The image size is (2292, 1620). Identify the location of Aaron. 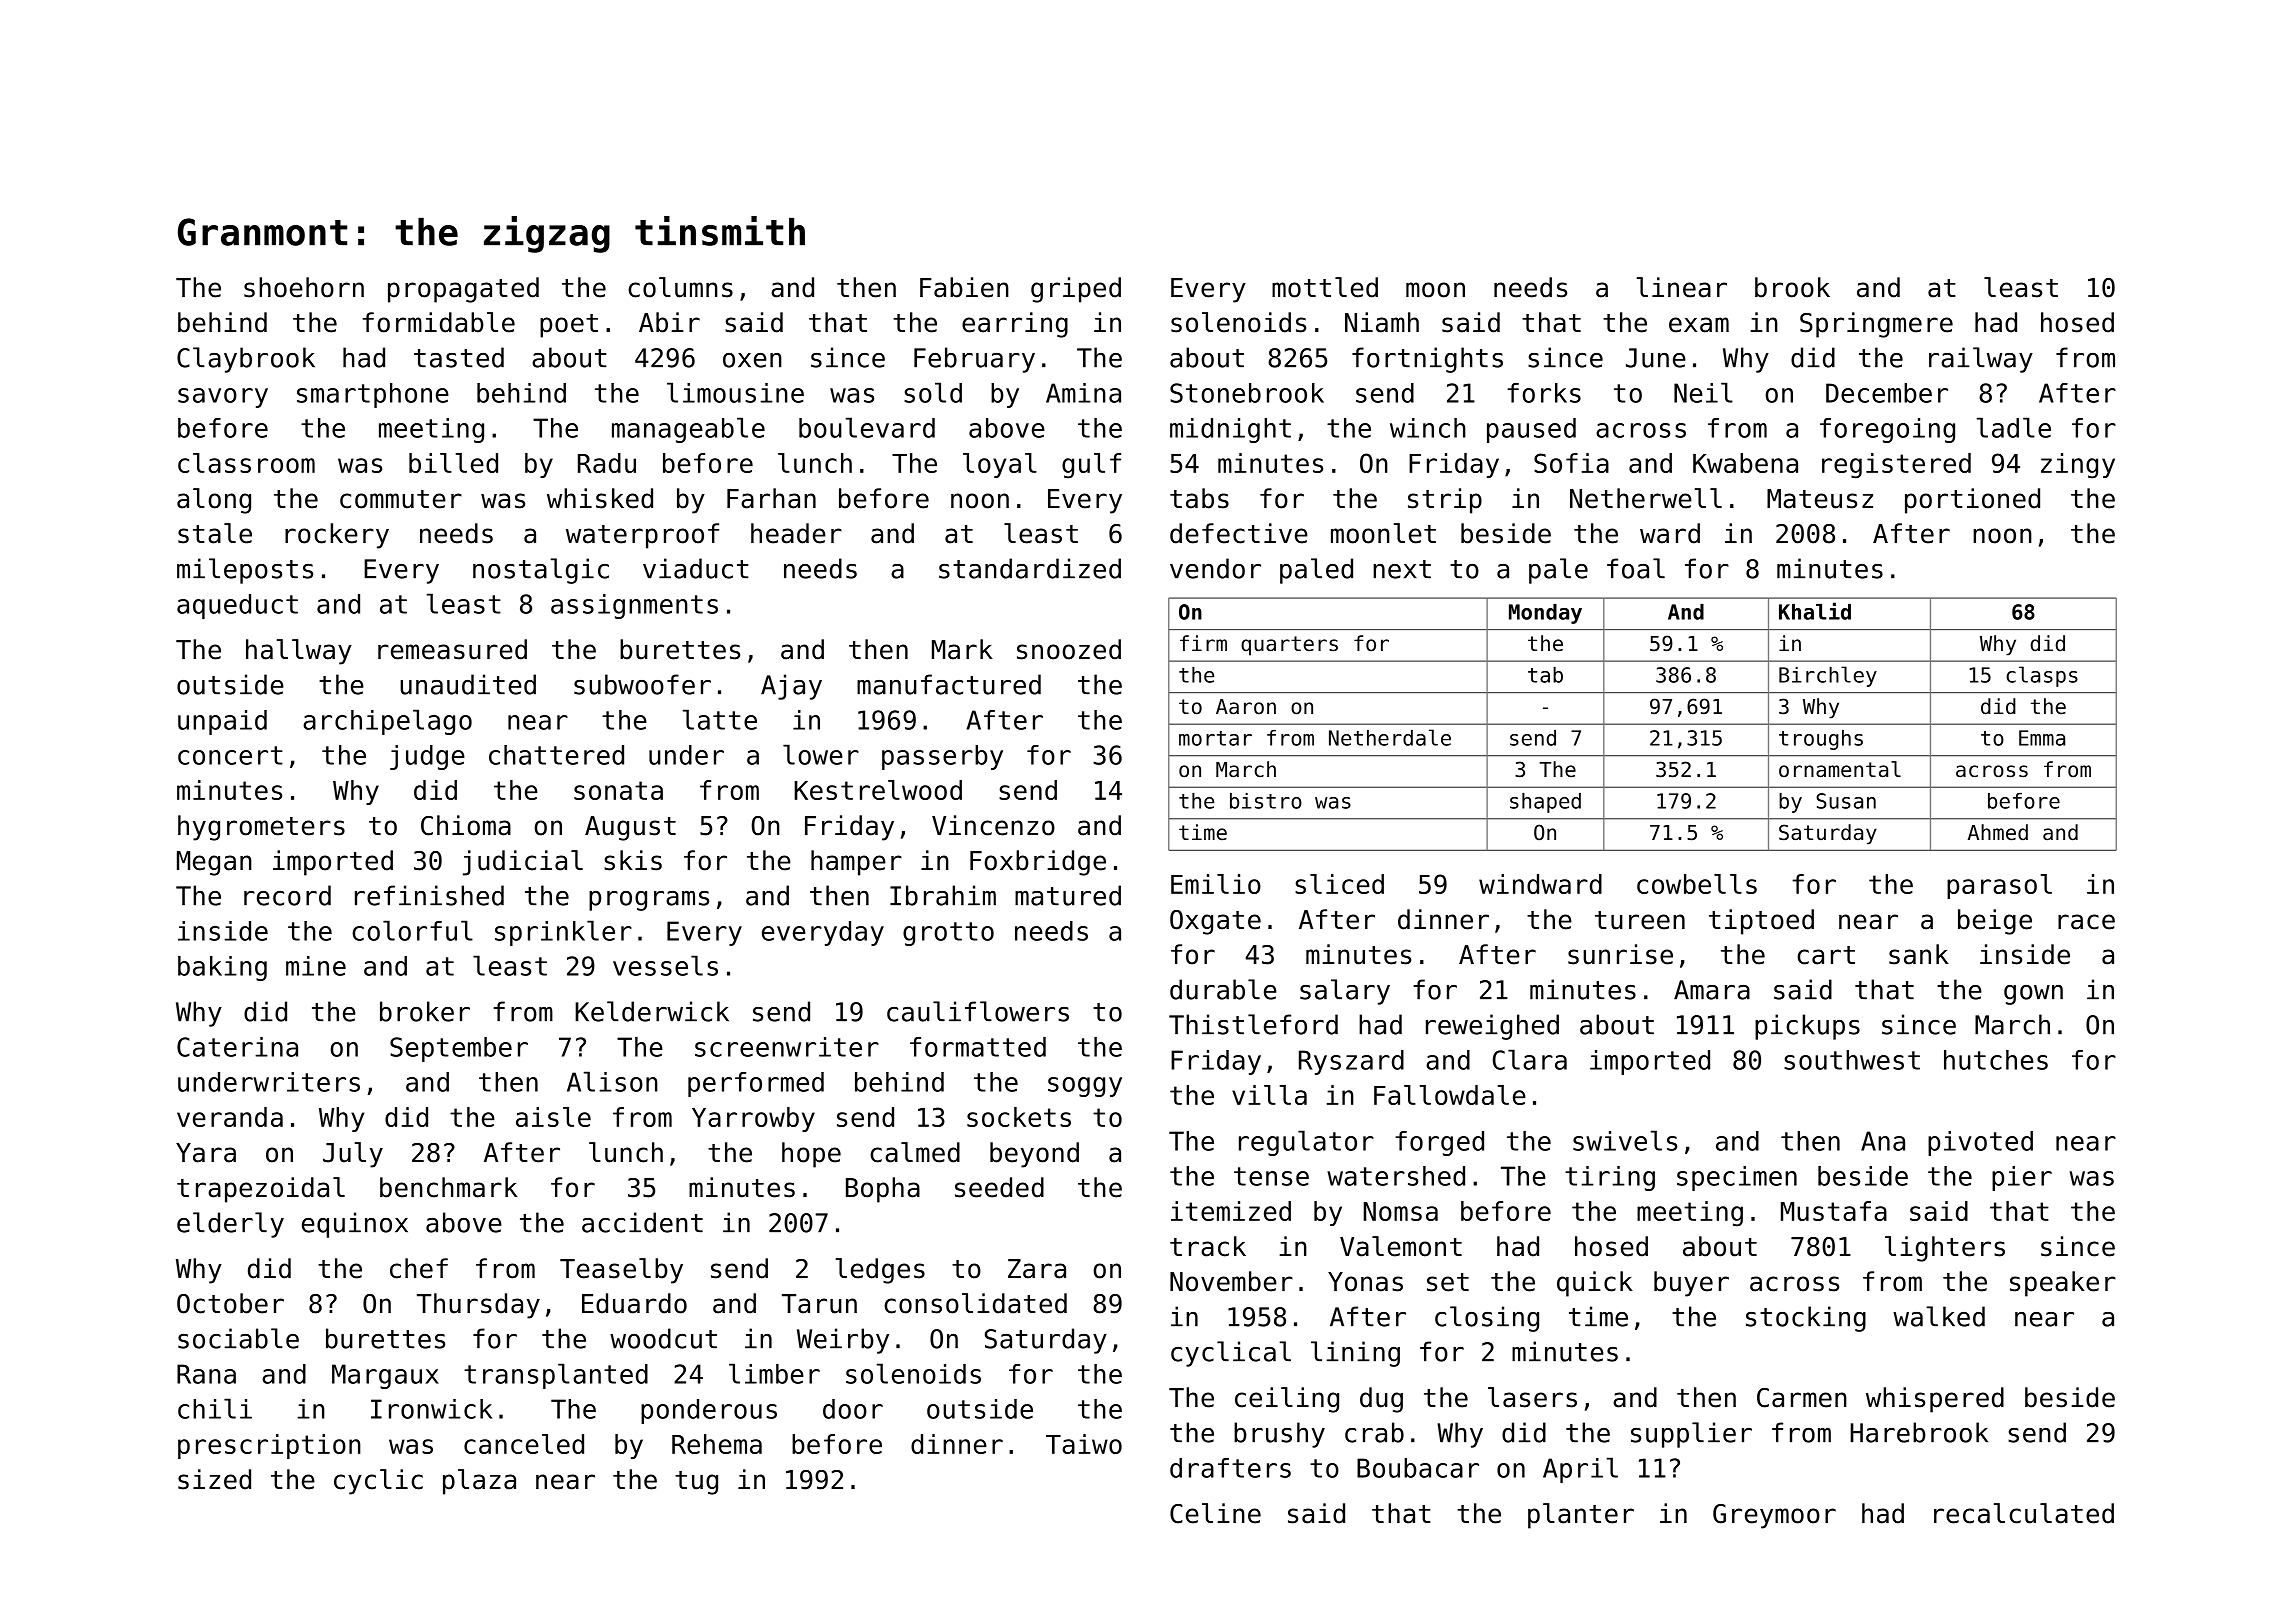
(1246, 707).
